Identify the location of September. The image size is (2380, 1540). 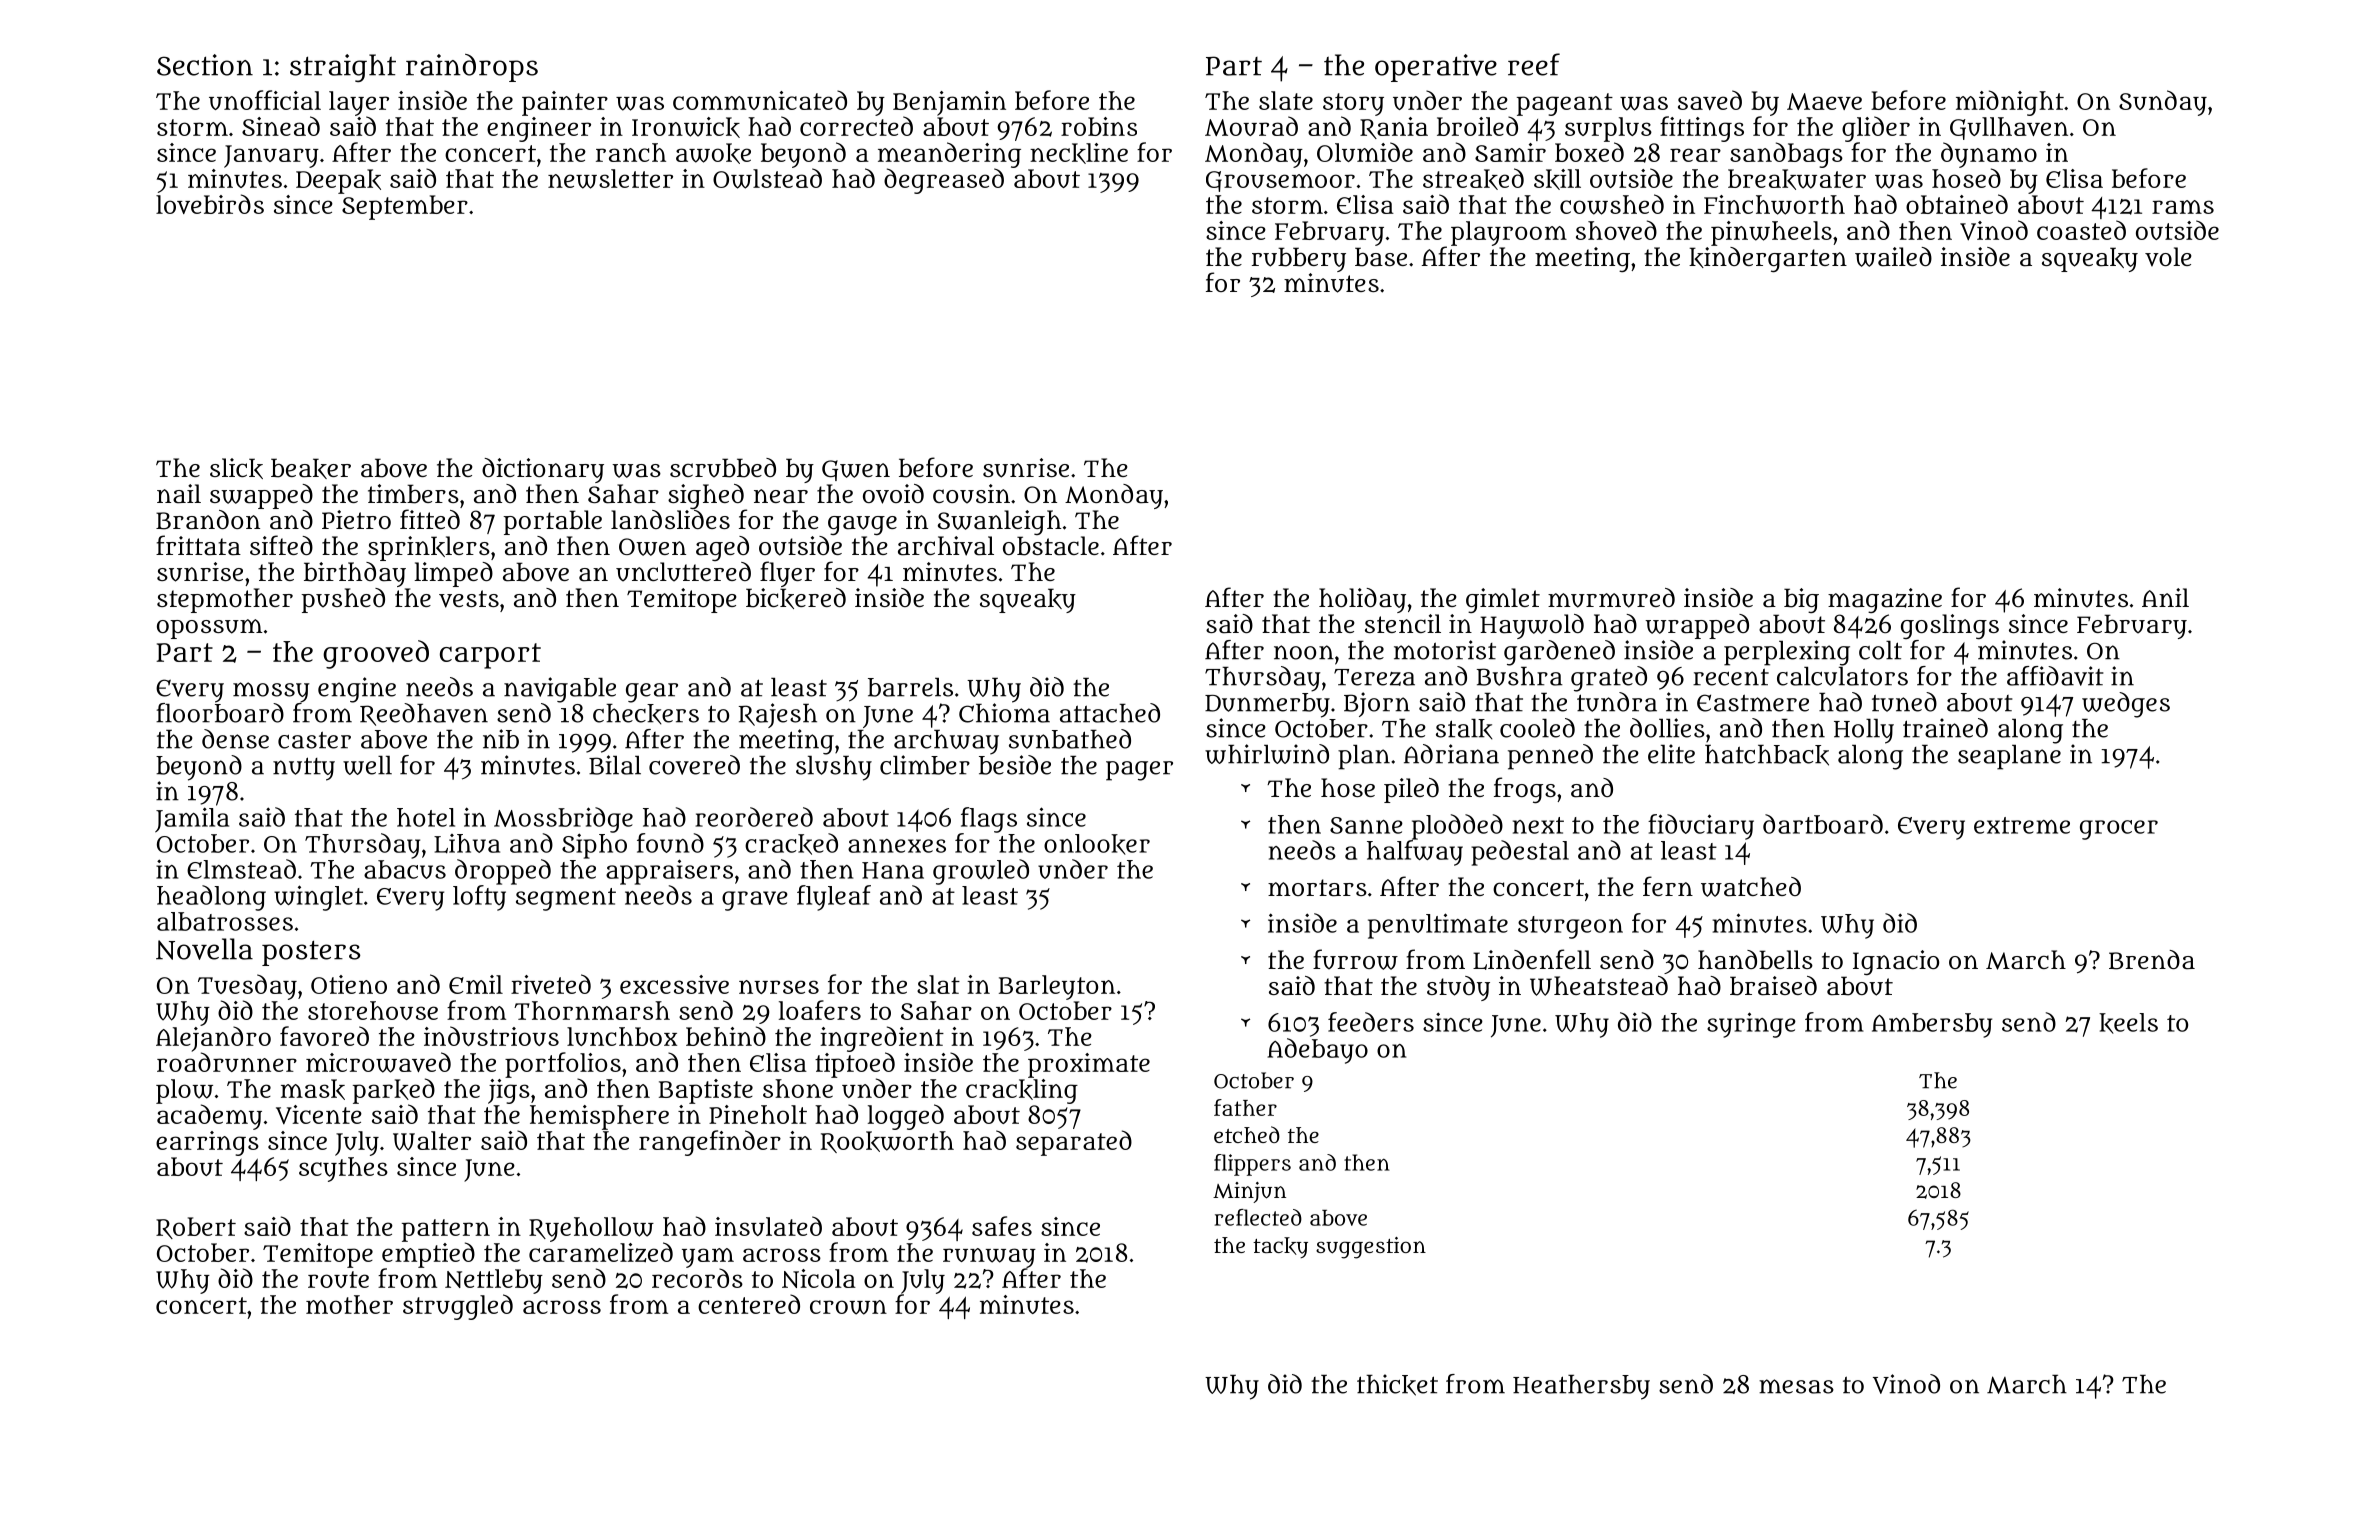
(405, 207).
